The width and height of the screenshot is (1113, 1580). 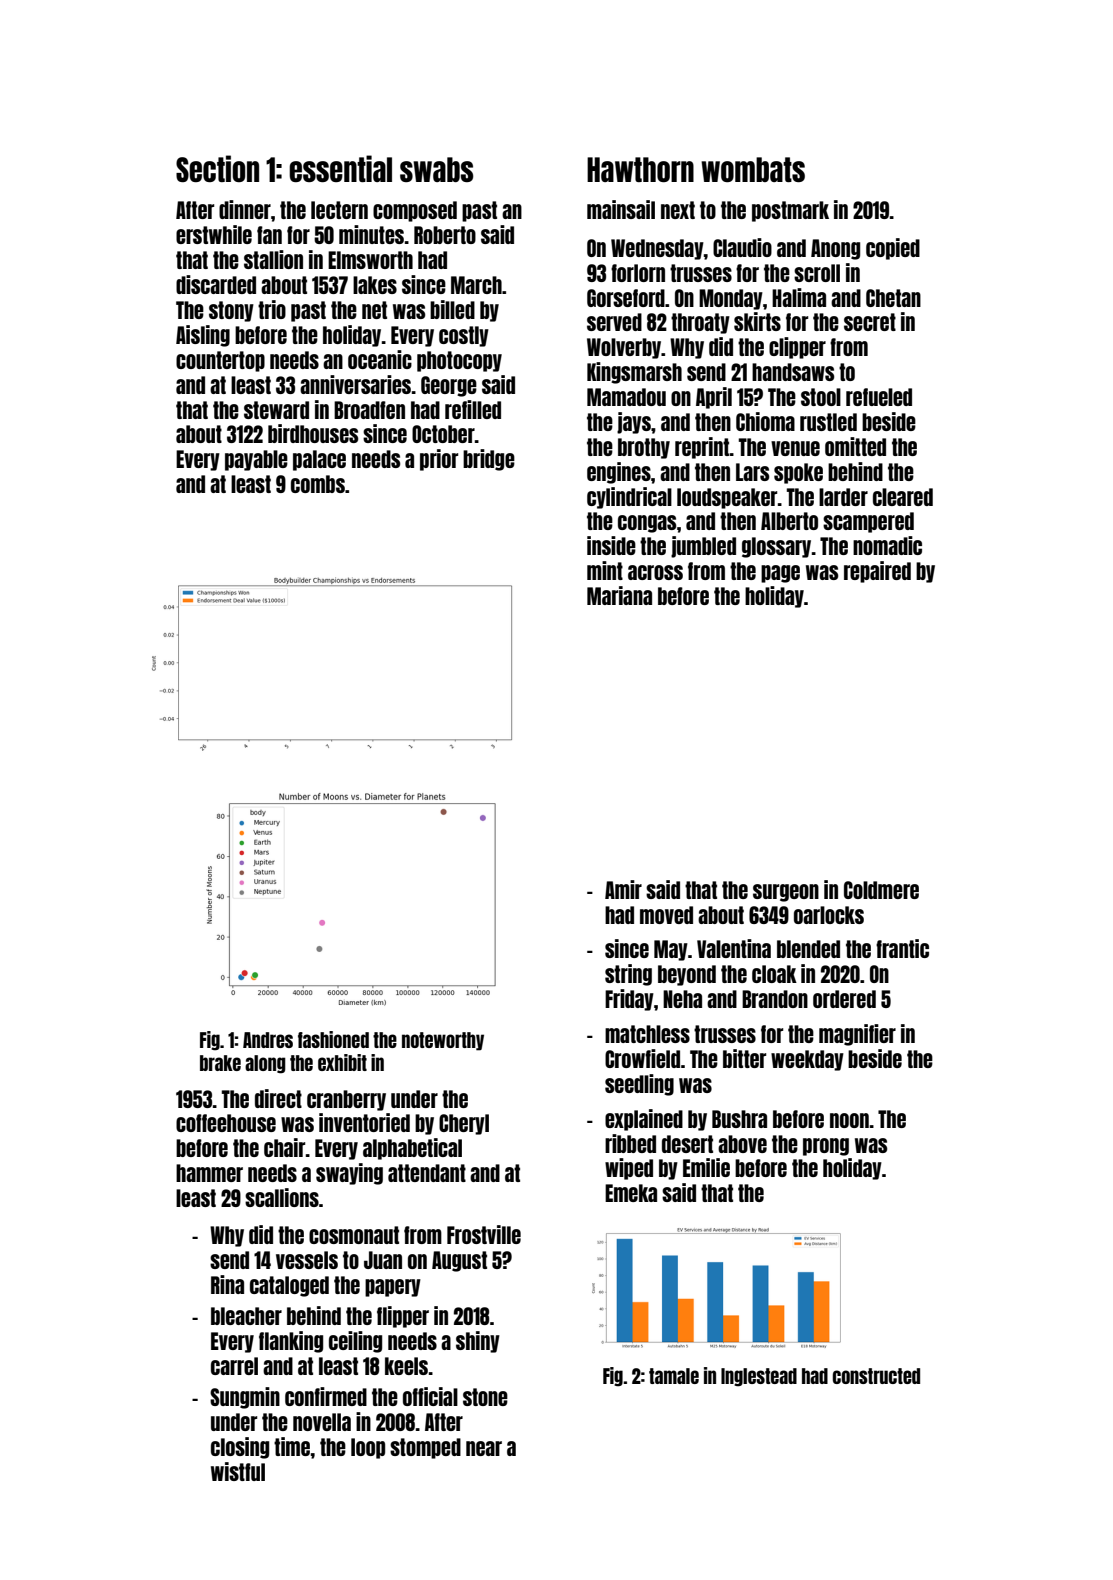 I want to click on Amir, so click(x=623, y=889).
